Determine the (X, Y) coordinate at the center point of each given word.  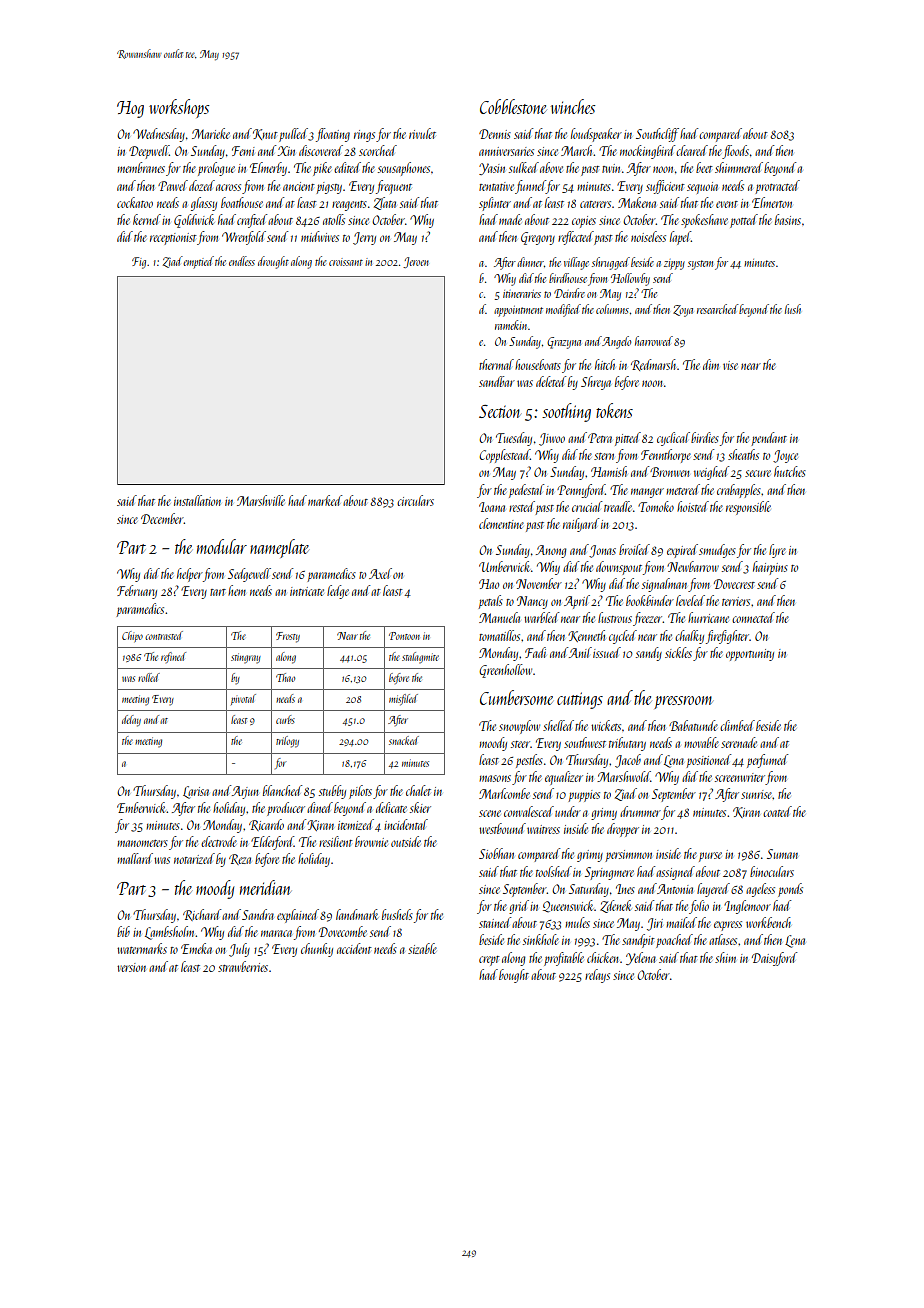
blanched (282, 790)
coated (777, 811)
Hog (130, 109)
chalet (418, 790)
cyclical (673, 439)
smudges (717, 551)
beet (704, 167)
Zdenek (615, 906)
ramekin (511, 325)
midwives (320, 236)
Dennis (495, 134)
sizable (422, 948)
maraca (276, 933)
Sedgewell (249, 575)
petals (490, 602)
